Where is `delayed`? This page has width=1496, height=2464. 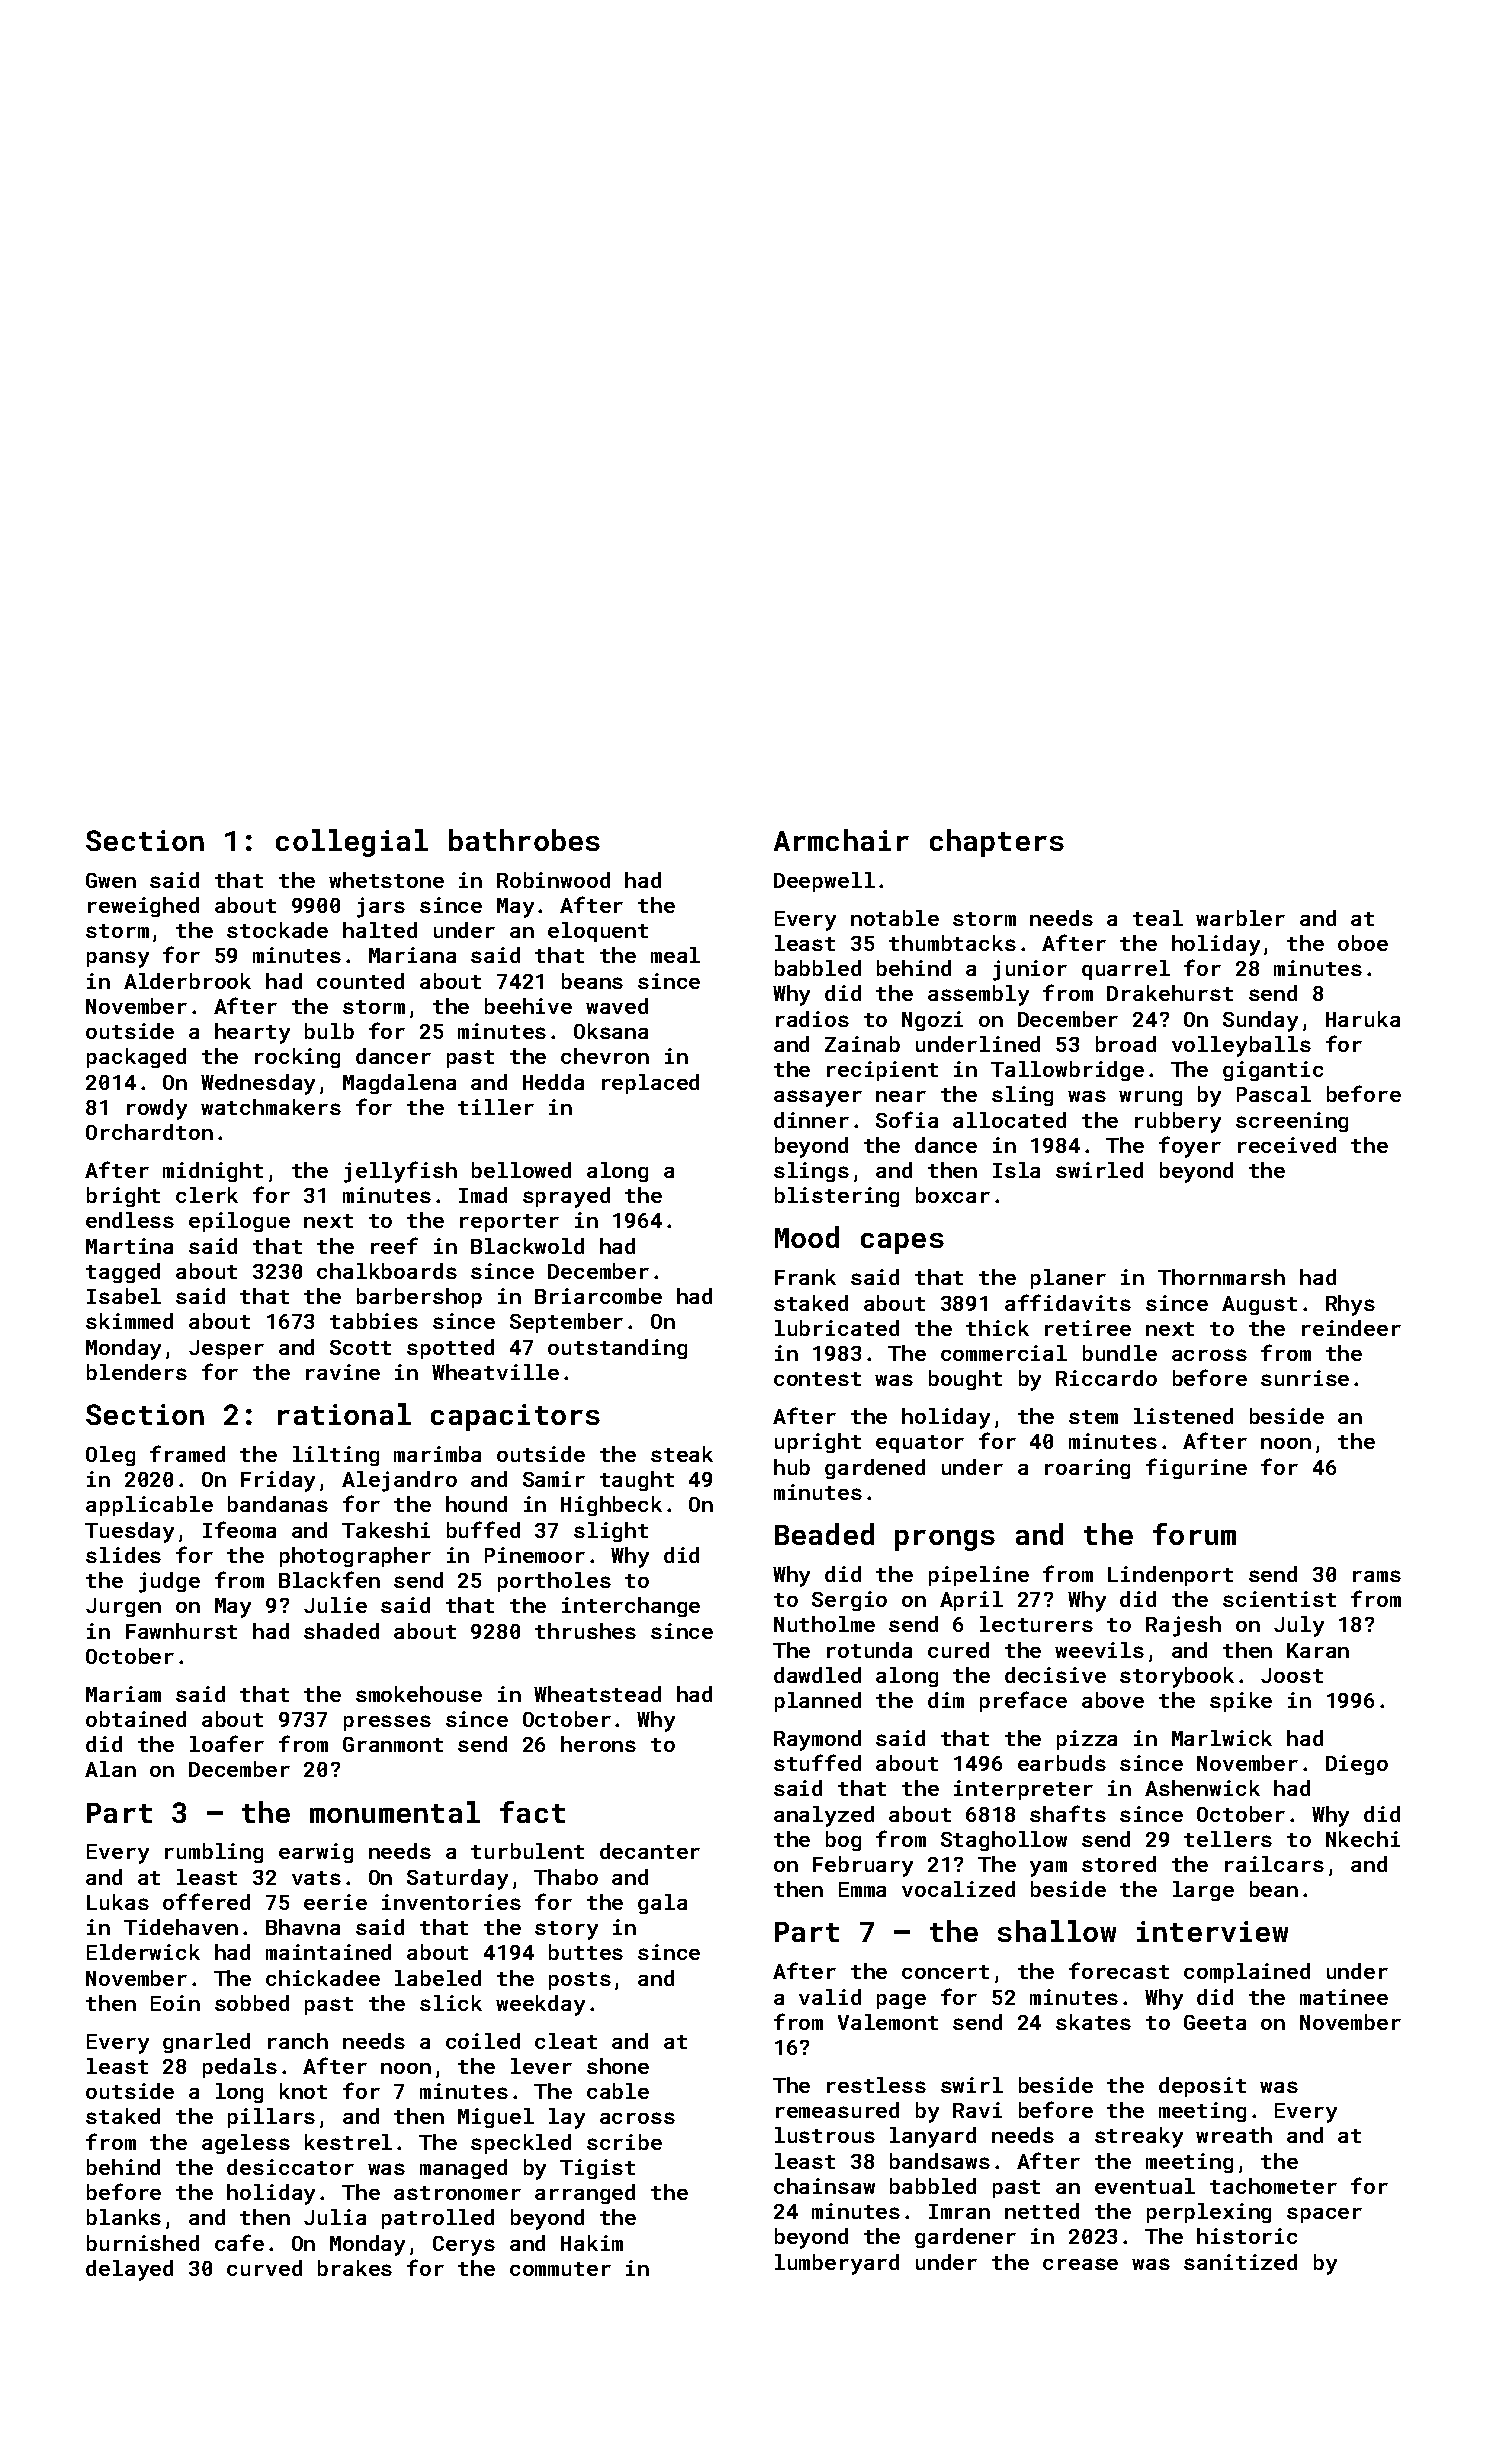
delayed is located at coordinates (129, 2270).
